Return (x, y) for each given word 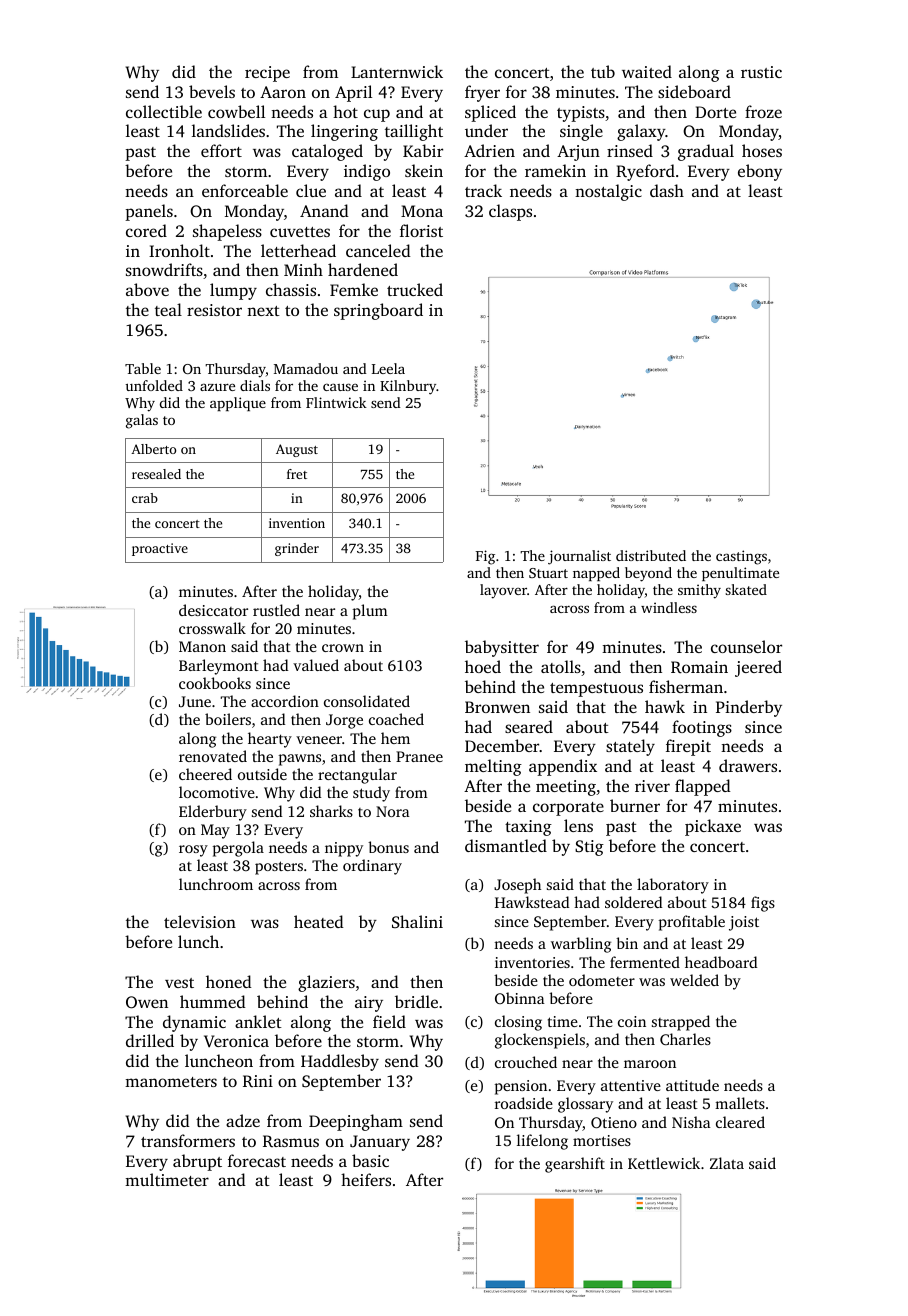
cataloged (327, 152)
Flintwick (336, 402)
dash (667, 190)
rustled (276, 610)
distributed (651, 555)
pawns (300, 760)
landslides (228, 130)
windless (669, 607)
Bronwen (497, 707)
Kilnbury (408, 387)
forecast (257, 1160)
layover (503, 591)
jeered (758, 668)
